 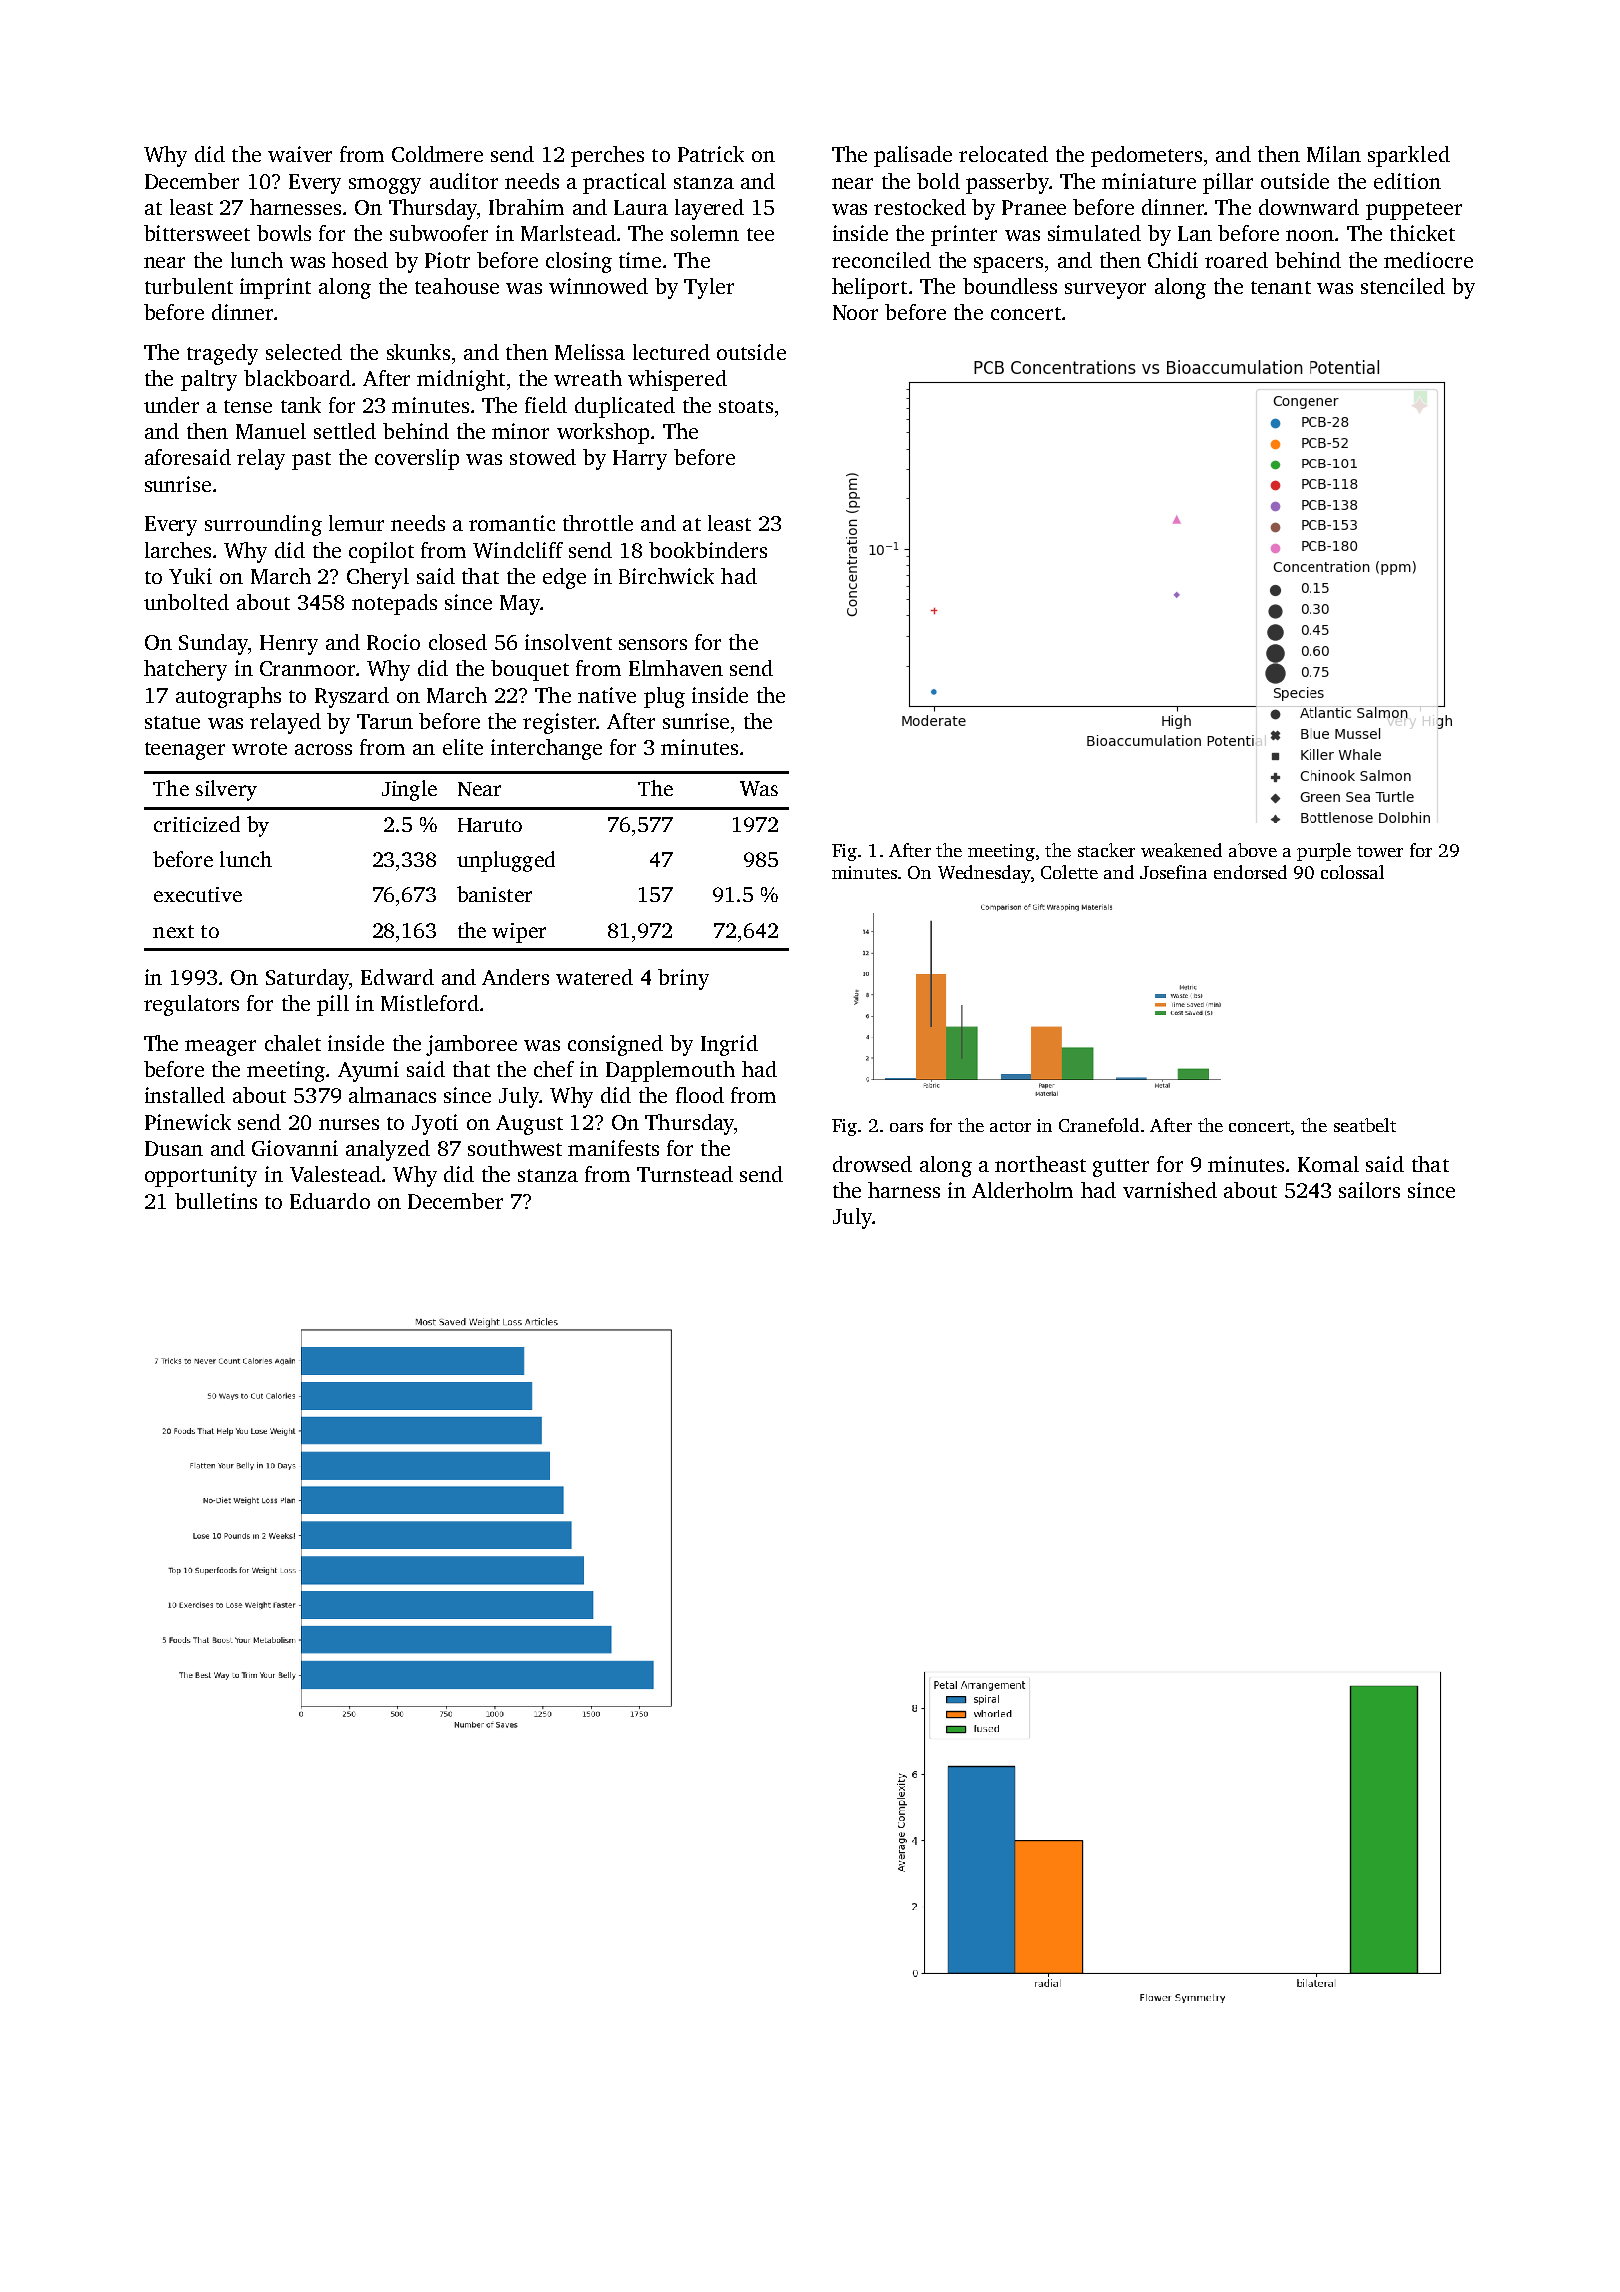 I want to click on teahouse, so click(x=457, y=286).
